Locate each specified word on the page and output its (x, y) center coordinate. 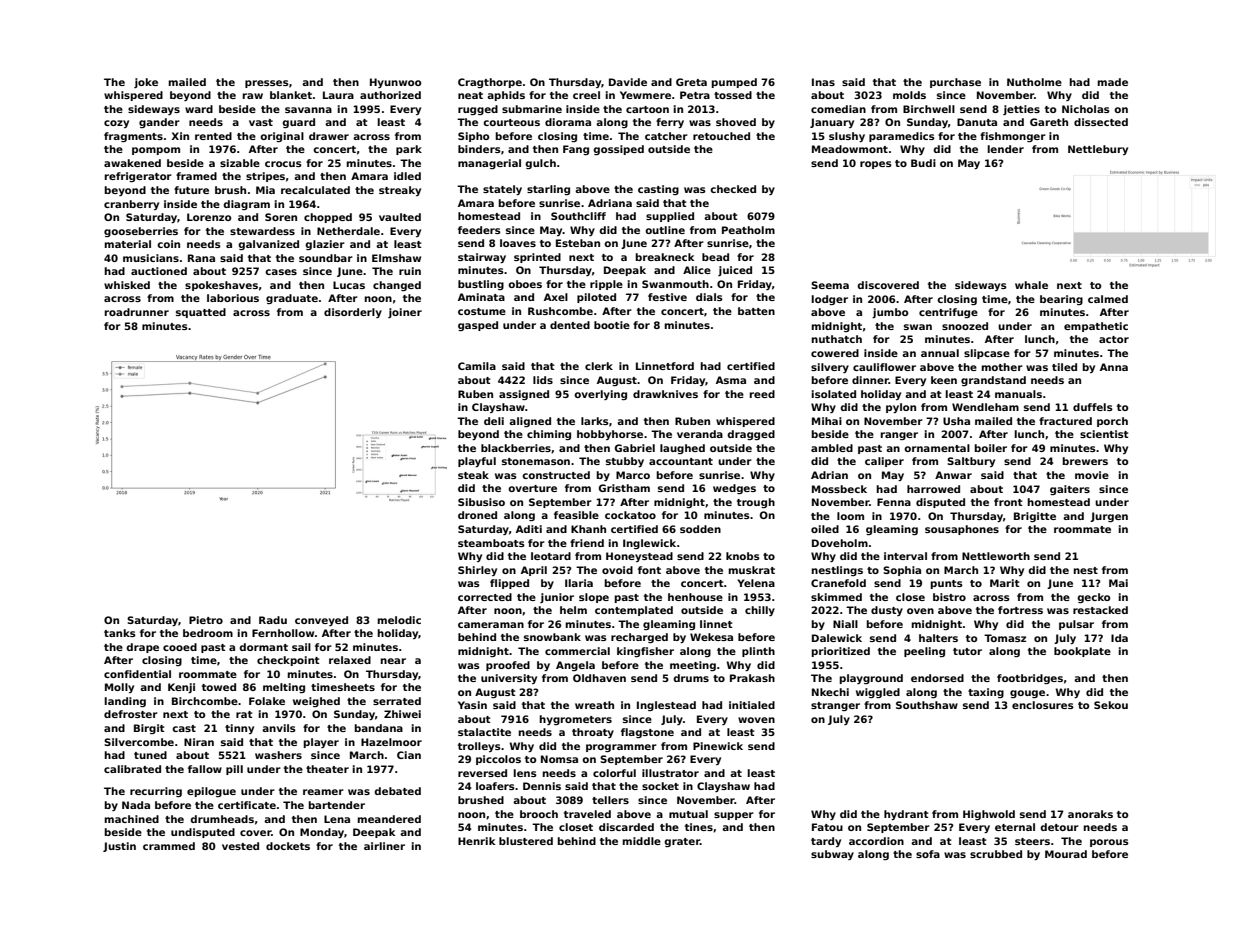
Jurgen (1109, 517)
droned (477, 515)
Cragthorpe (490, 83)
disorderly (353, 313)
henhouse (695, 597)
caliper (884, 462)
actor (1114, 339)
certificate (247, 805)
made (1113, 82)
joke (146, 83)
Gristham (624, 488)
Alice (697, 270)
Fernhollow (283, 633)
